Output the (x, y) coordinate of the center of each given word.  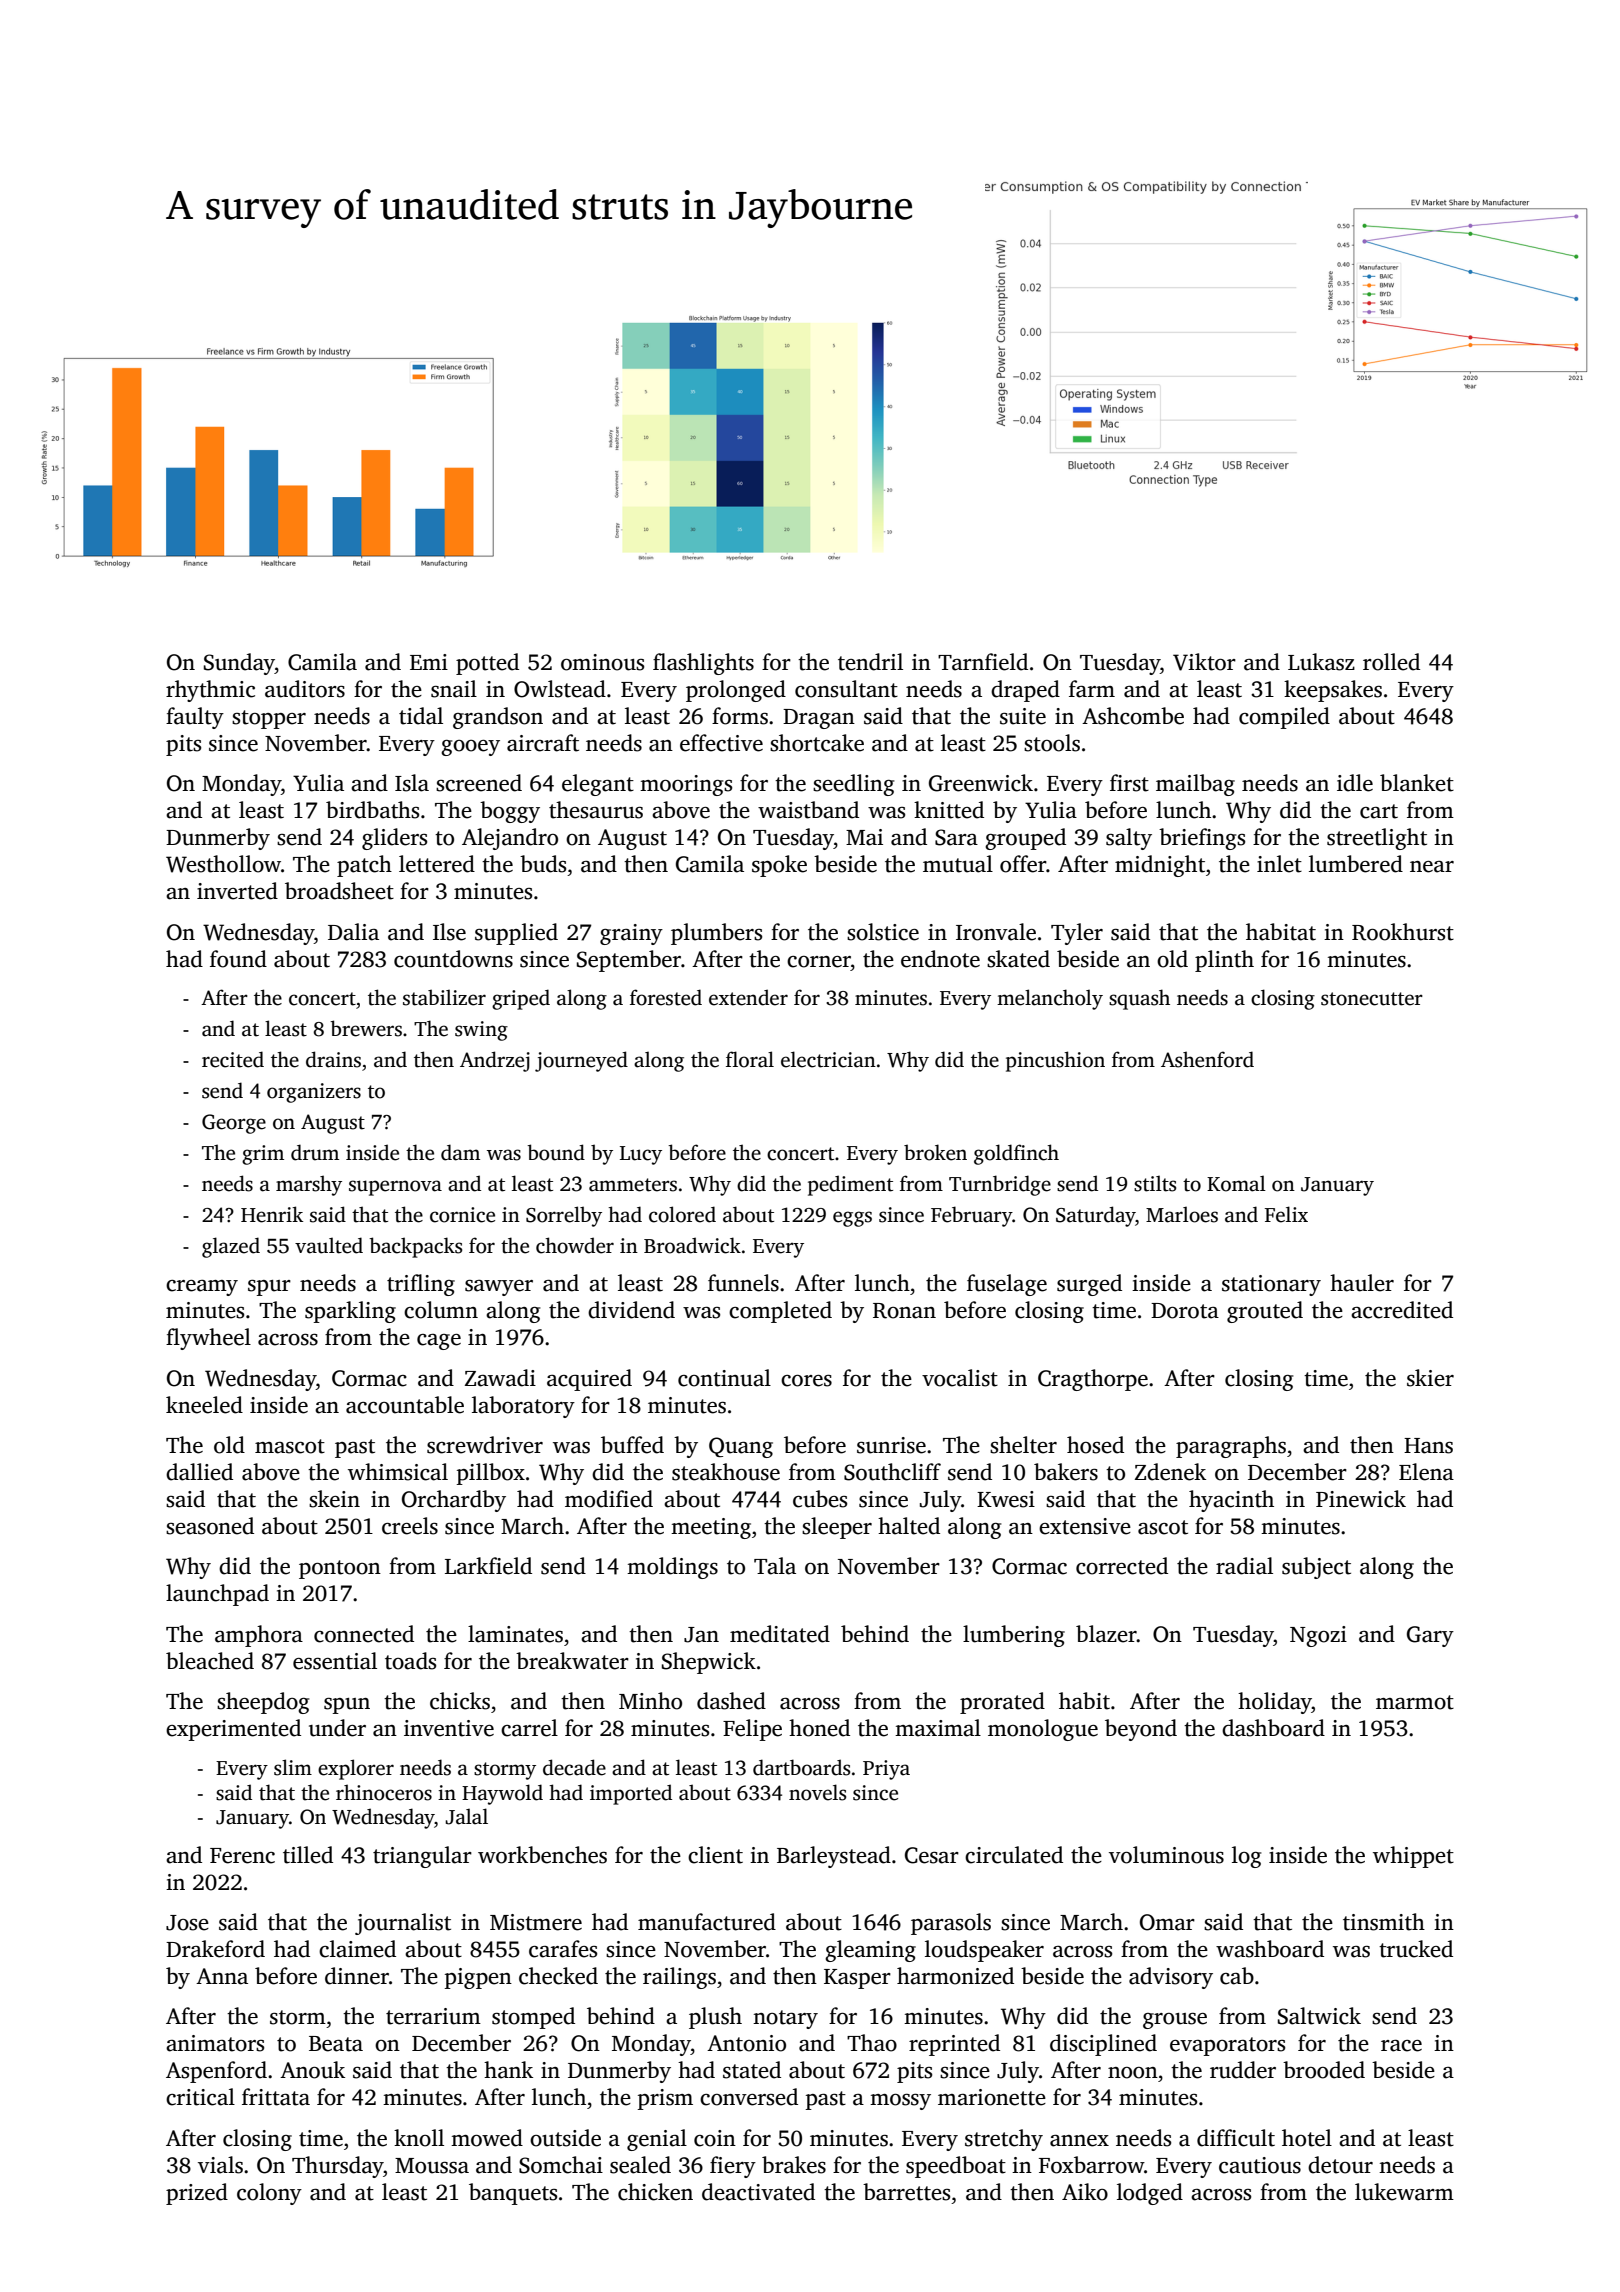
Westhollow (223, 864)
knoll (419, 2138)
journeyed (581, 1061)
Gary (1430, 1636)
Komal (1236, 1184)
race (1401, 2046)
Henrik (272, 1214)
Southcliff (892, 1472)
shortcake (817, 743)
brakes (794, 2165)
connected (364, 1634)
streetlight (1377, 839)
